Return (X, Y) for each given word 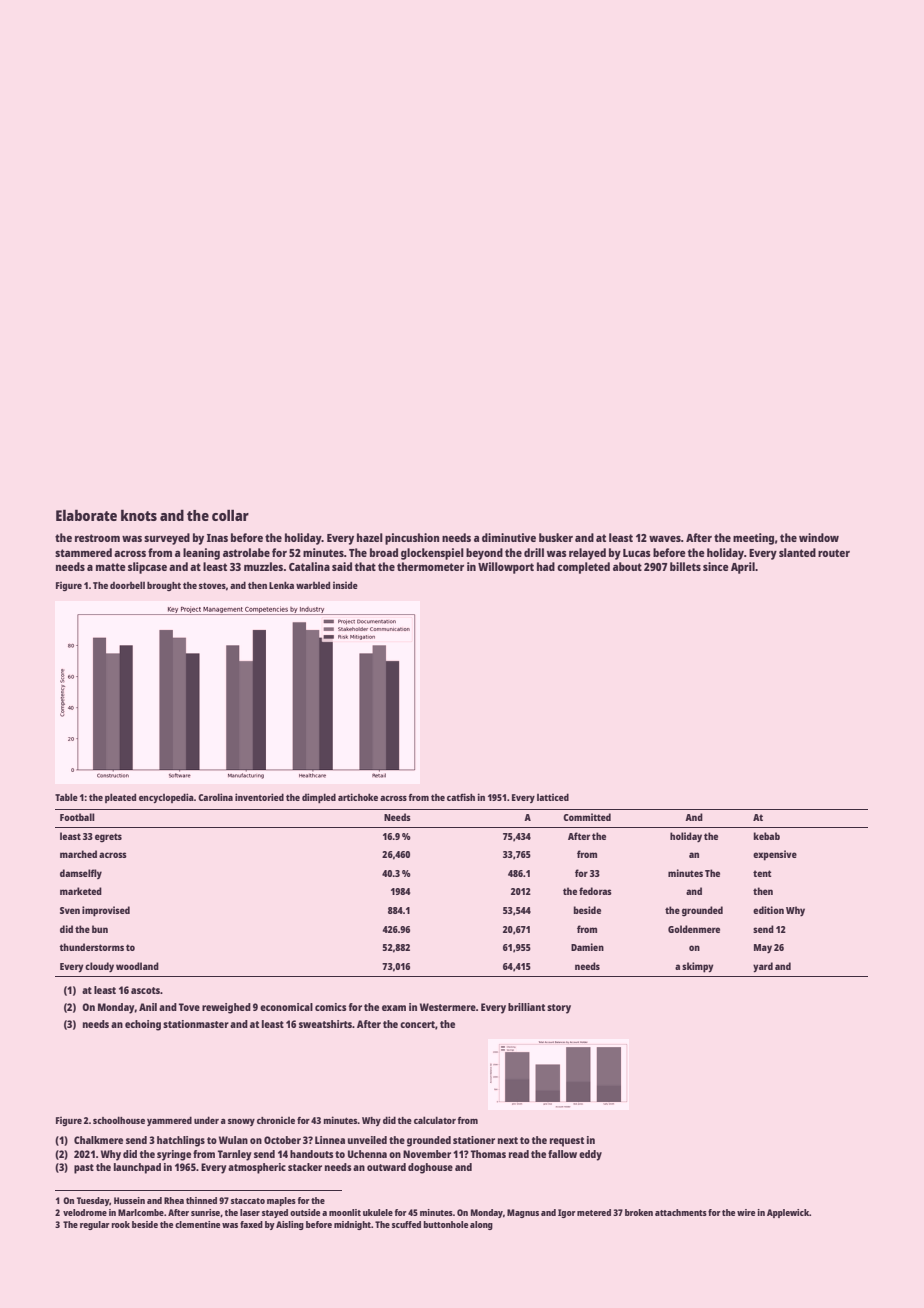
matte (111, 567)
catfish (461, 797)
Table (66, 797)
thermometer (430, 566)
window (819, 537)
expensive (775, 855)
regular (95, 1225)
